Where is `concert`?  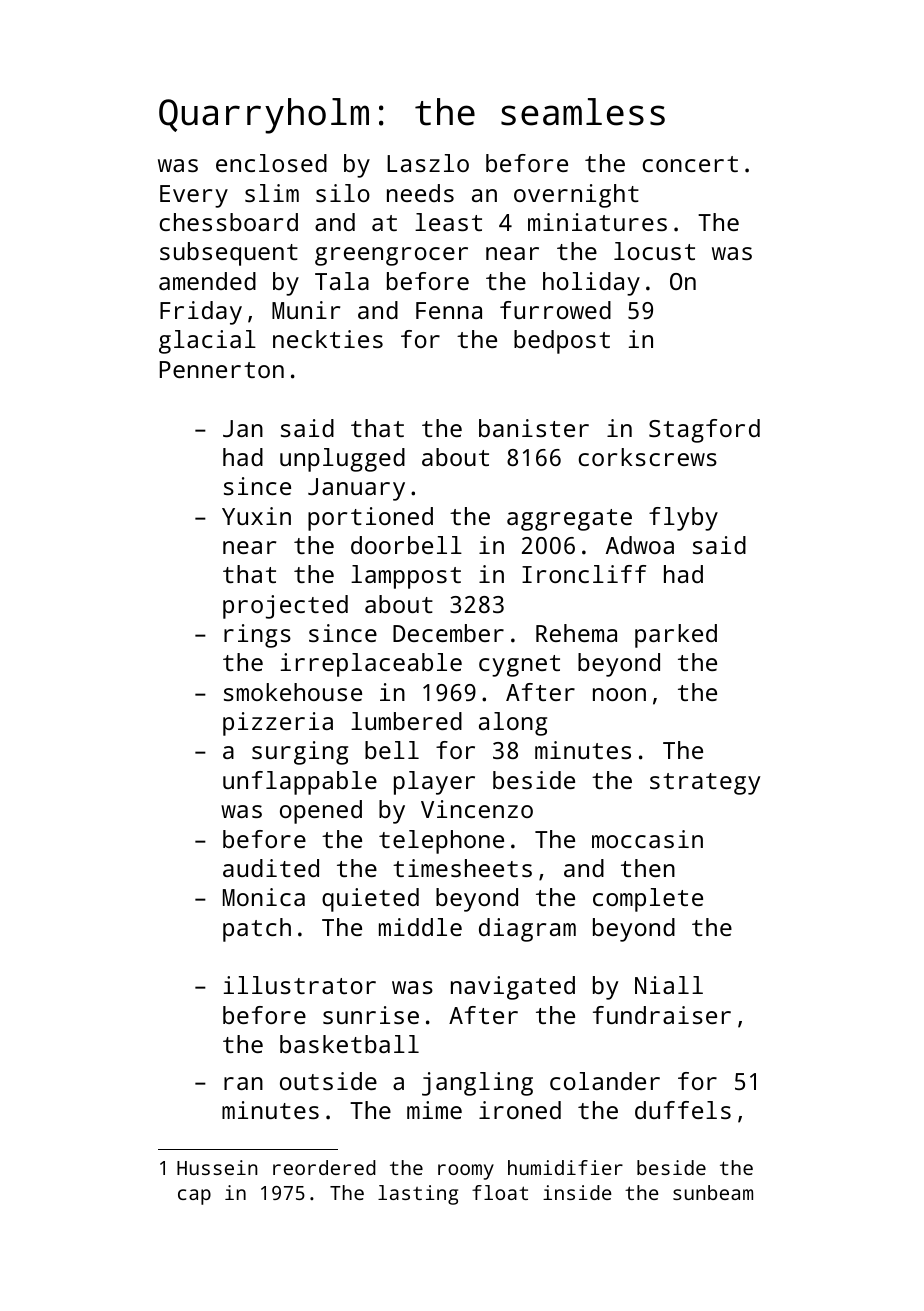
concert is located at coordinates (690, 164).
